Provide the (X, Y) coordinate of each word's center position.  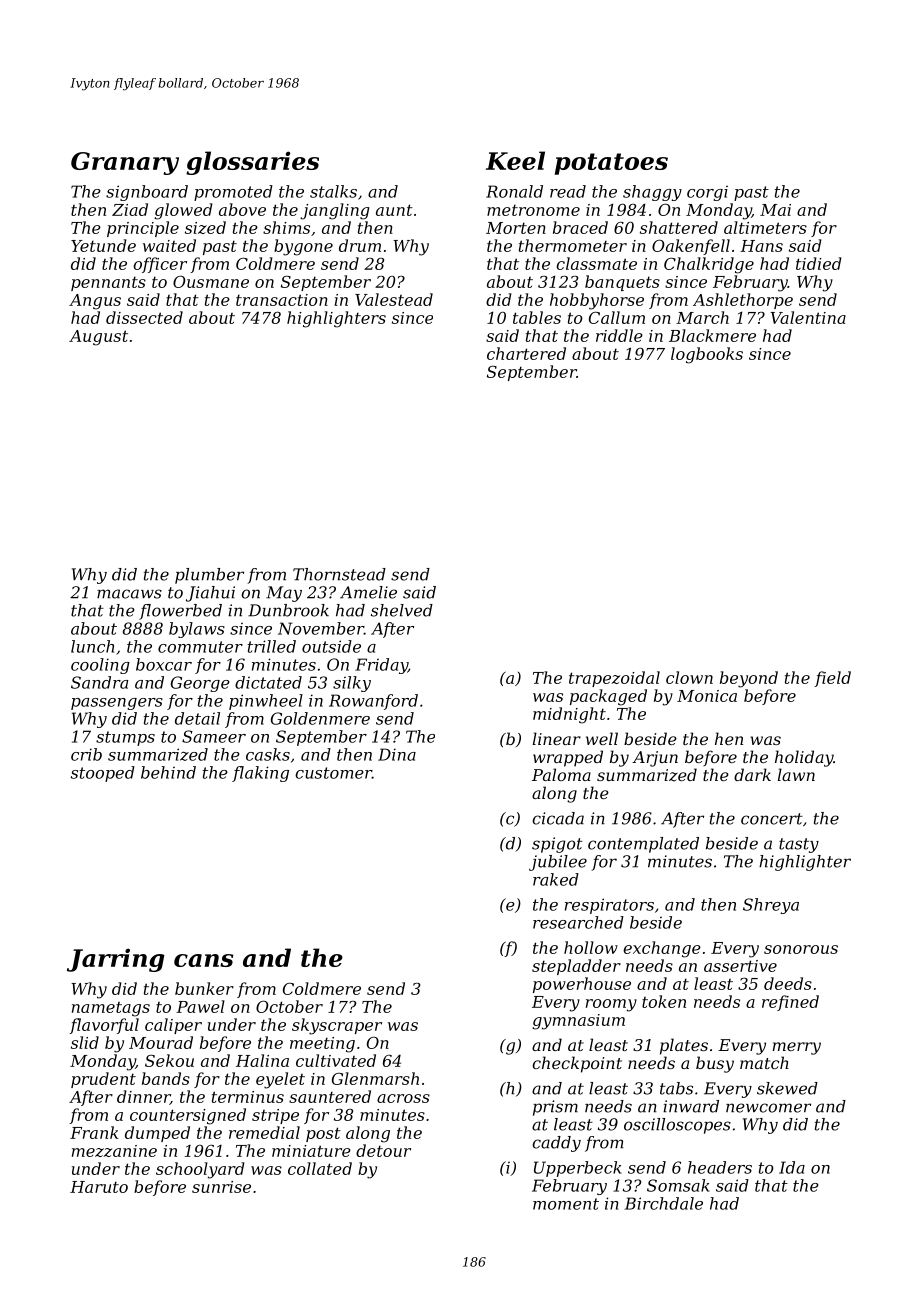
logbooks (707, 355)
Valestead (394, 299)
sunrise (221, 1187)
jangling (335, 211)
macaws (129, 594)
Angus (95, 302)
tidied (819, 263)
